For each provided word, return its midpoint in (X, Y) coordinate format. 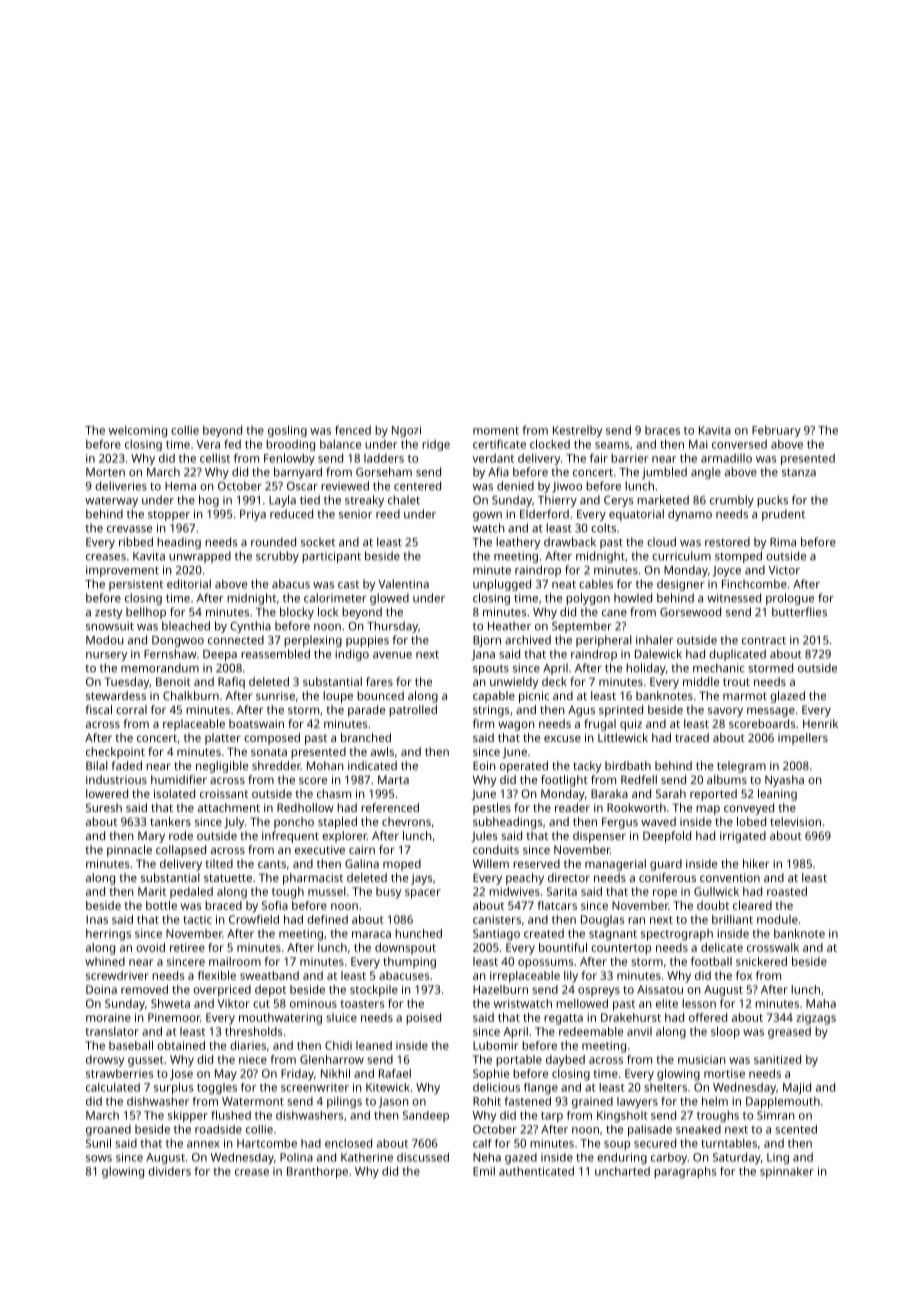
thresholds (253, 1031)
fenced (353, 430)
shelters (665, 1087)
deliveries (121, 486)
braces (662, 430)
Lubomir (495, 1045)
